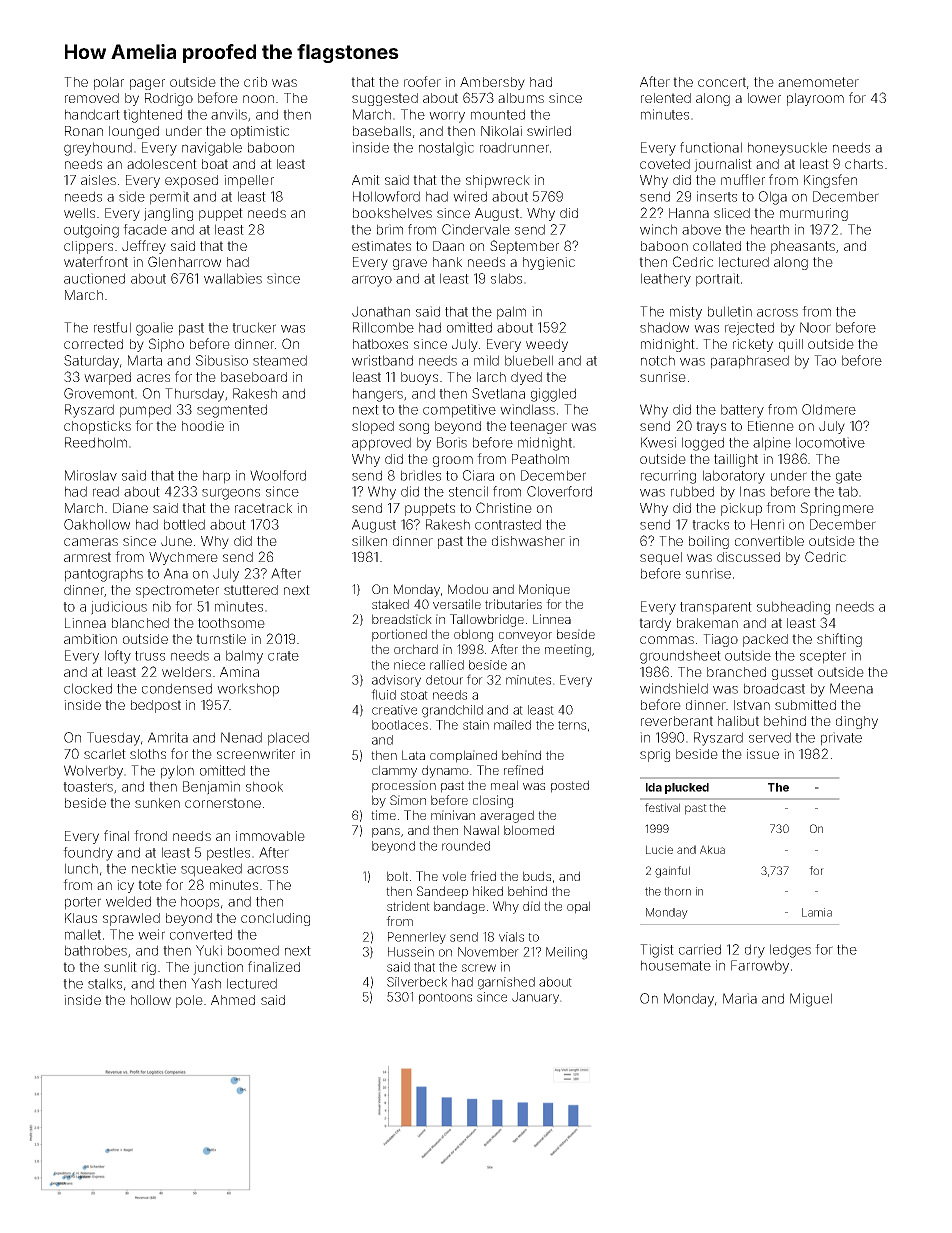 The image size is (952, 1233). Describe the element at coordinates (805, 705) in the screenshot. I see `submitted` at that location.
